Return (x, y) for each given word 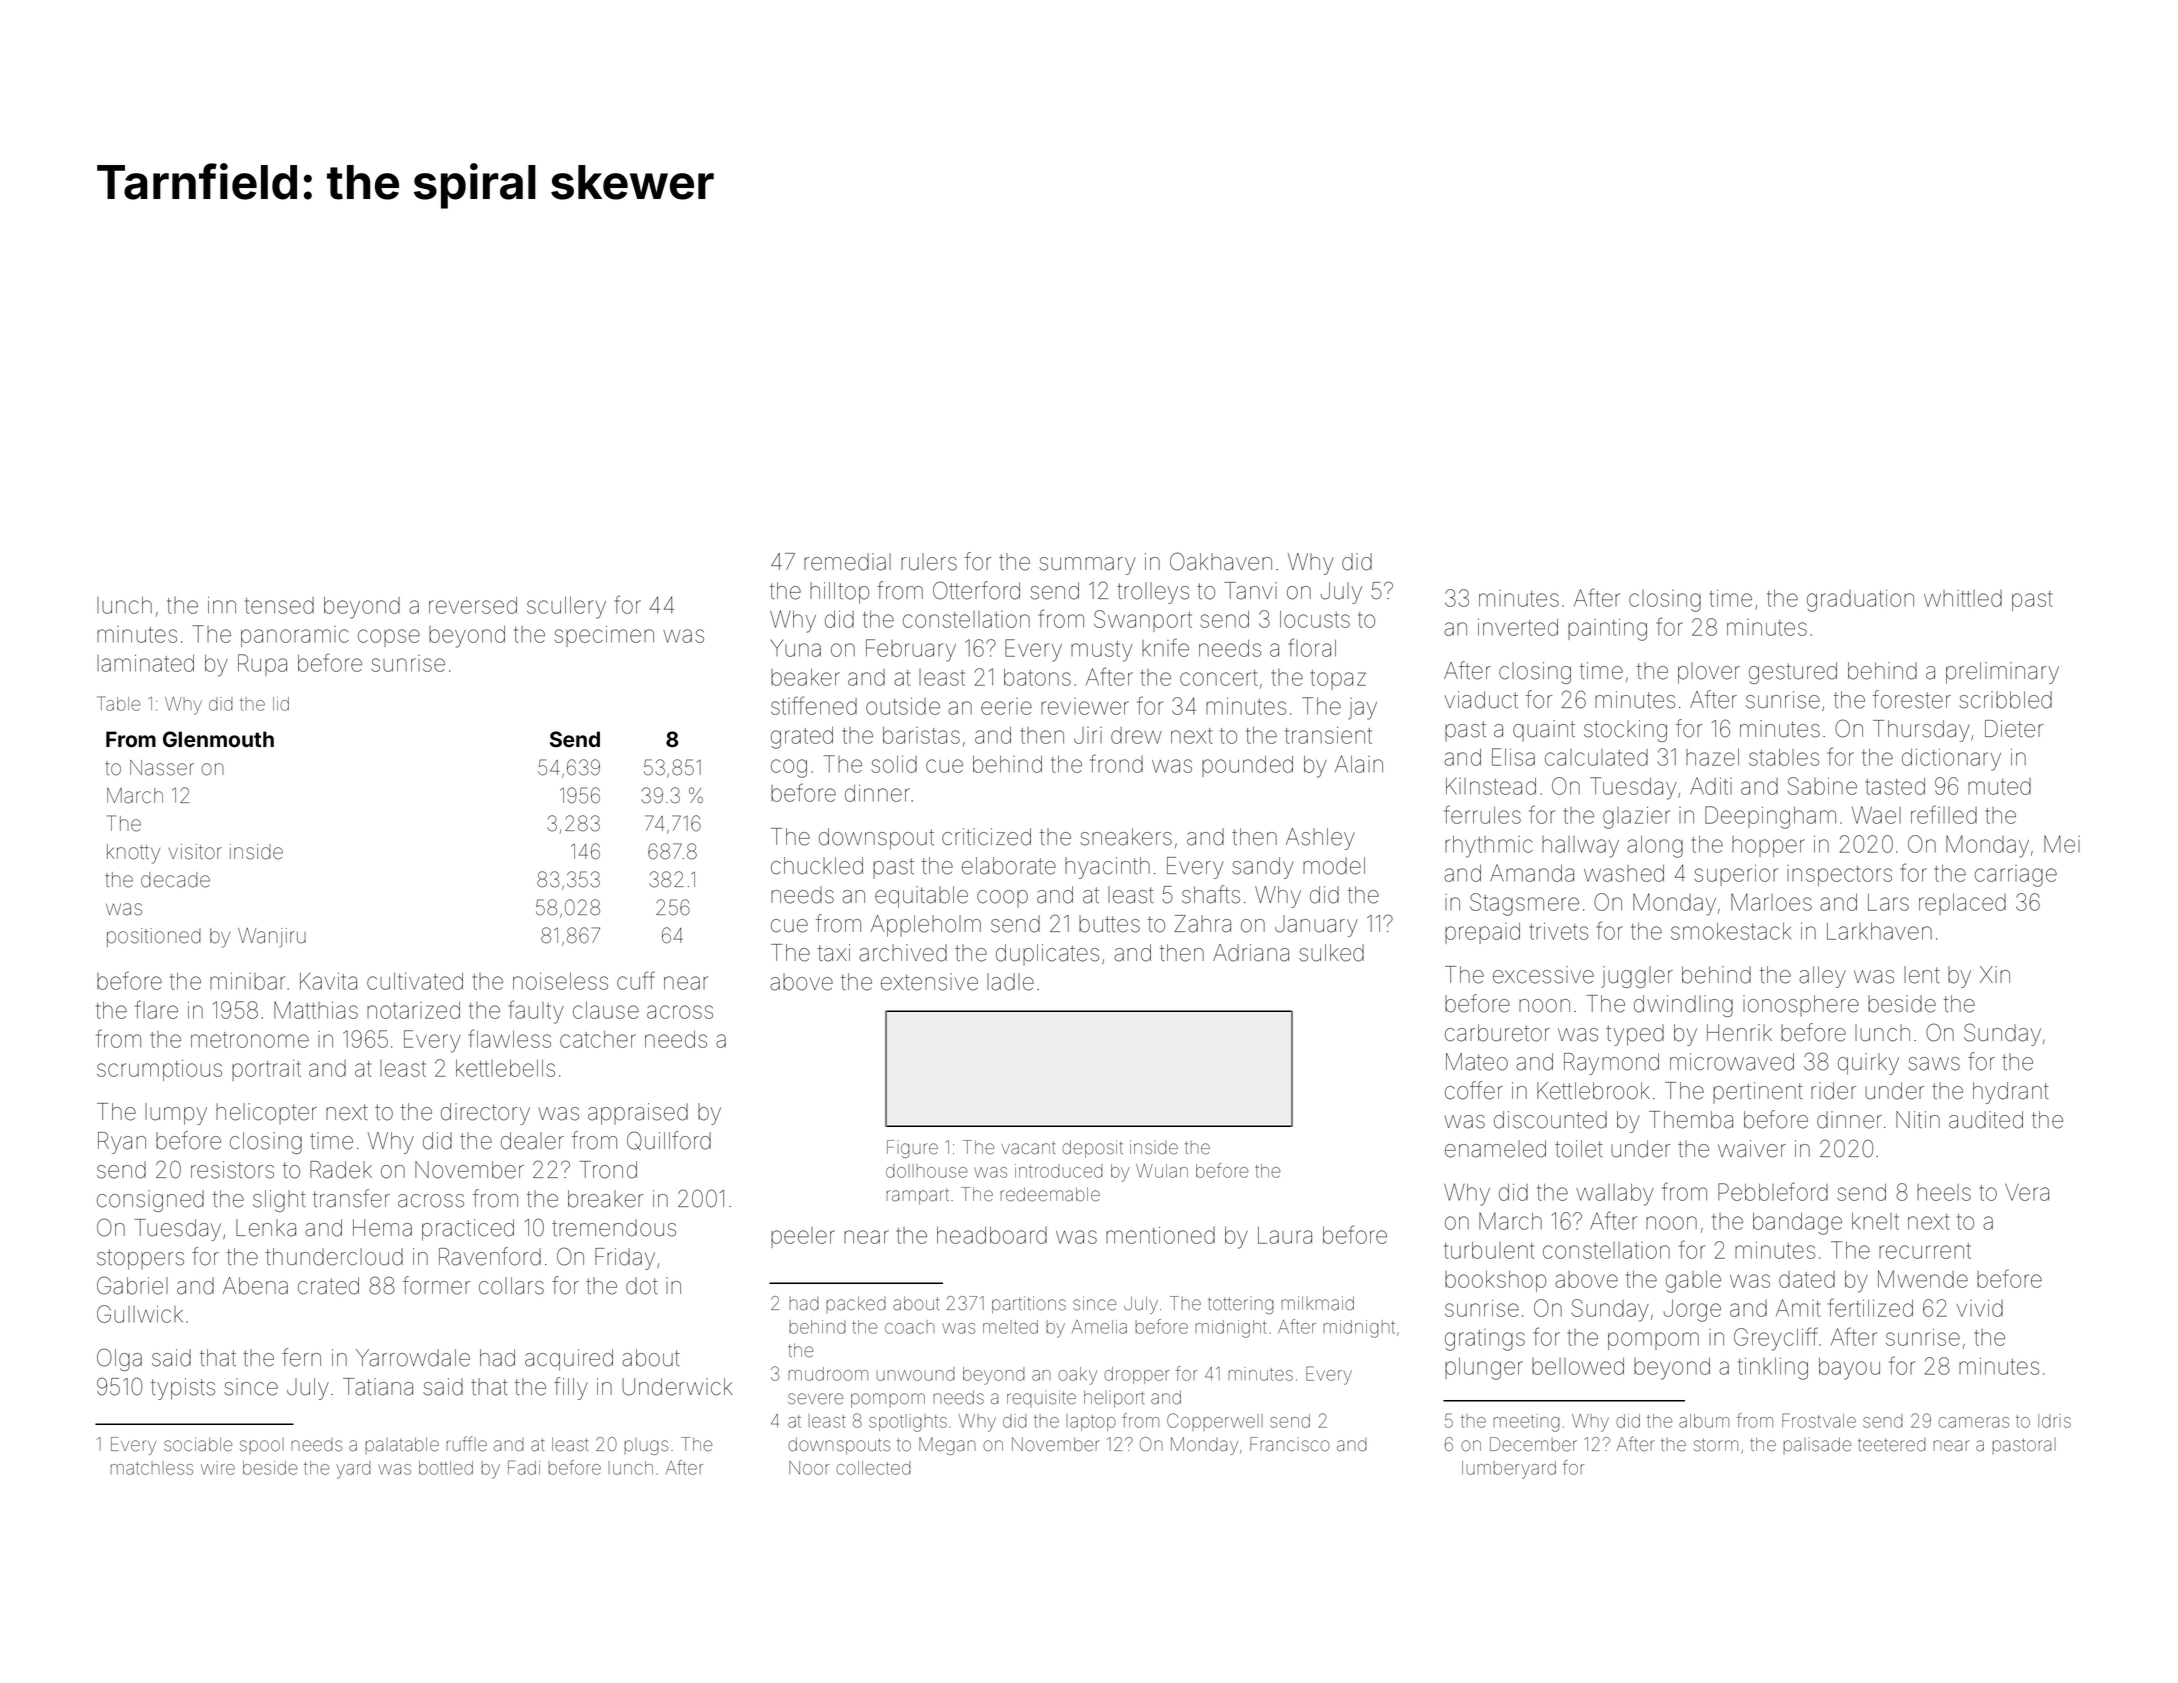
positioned (154, 937)
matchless (151, 1468)
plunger (1484, 1369)
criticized (986, 837)
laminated (145, 663)
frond (1116, 763)
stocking (1625, 731)
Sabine (1822, 786)
